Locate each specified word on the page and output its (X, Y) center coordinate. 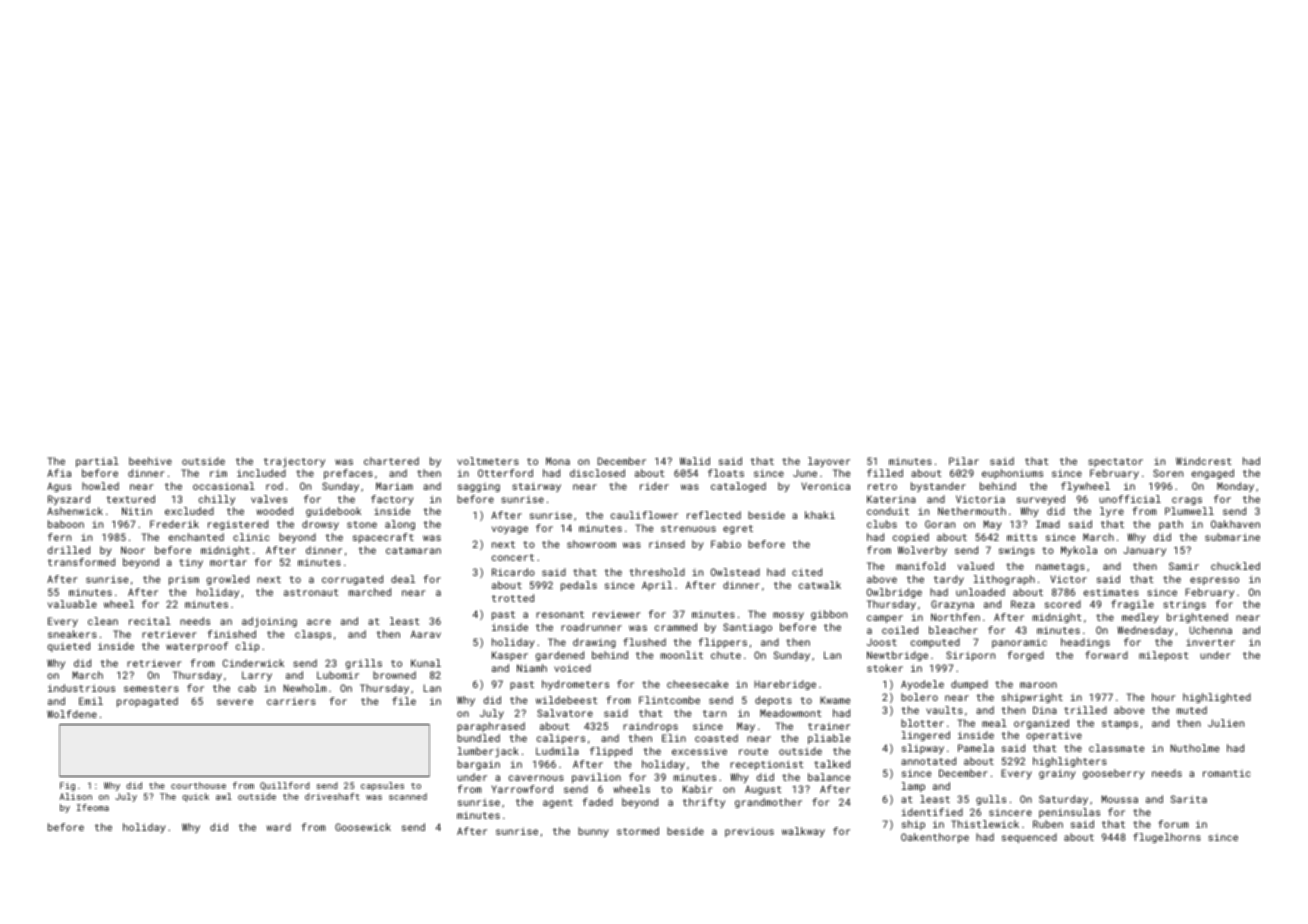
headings (1085, 643)
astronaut (311, 592)
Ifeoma (93, 807)
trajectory (294, 462)
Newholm (305, 688)
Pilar (964, 461)
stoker (885, 668)
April (657, 586)
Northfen (955, 617)
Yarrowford (522, 789)
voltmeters (488, 461)
